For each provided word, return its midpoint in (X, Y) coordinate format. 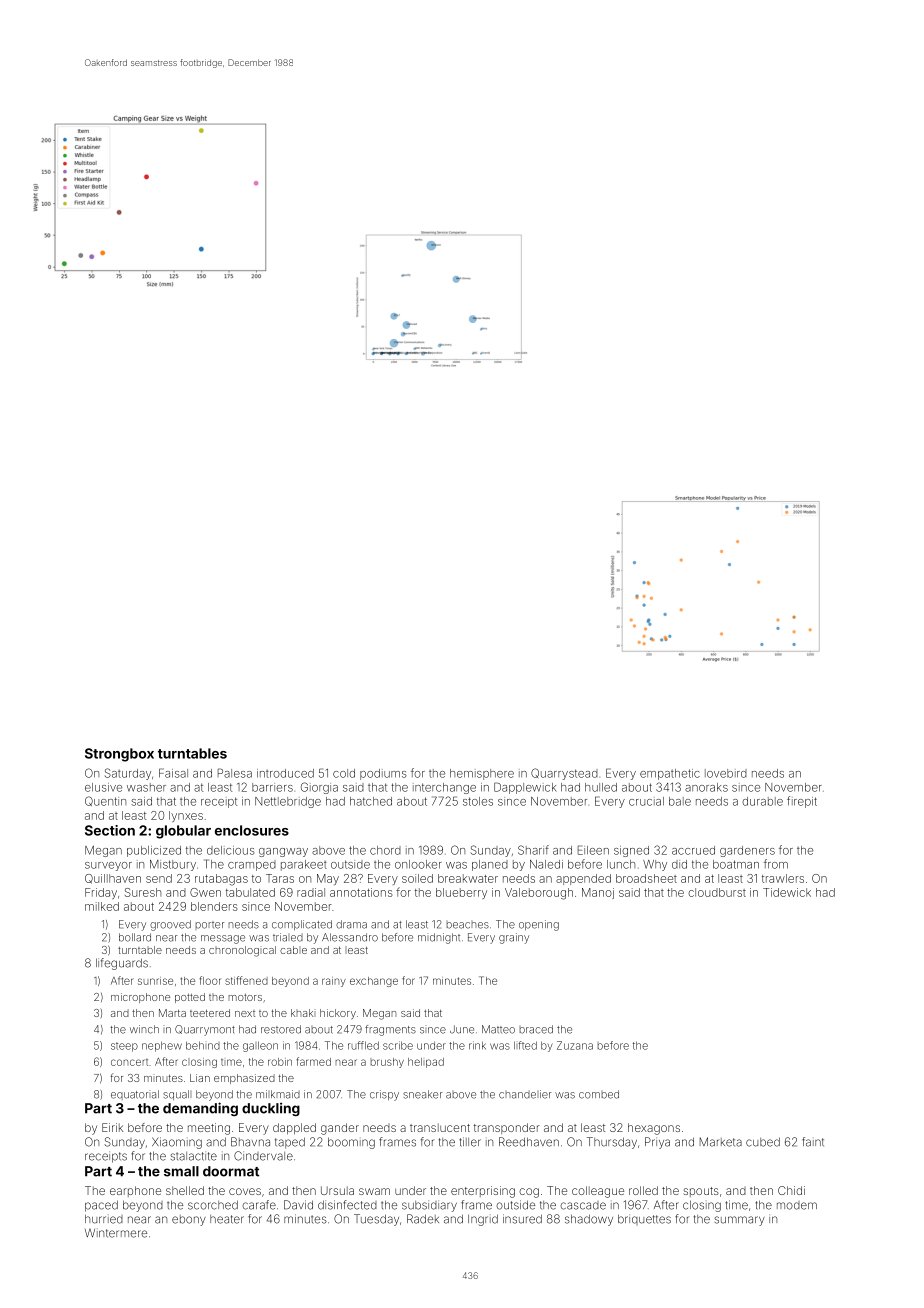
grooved (170, 925)
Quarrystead (564, 774)
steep (124, 1047)
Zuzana (575, 1045)
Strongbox (119, 755)
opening (539, 925)
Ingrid (483, 1220)
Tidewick (787, 892)
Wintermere (116, 1233)
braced (536, 1029)
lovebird (726, 773)
